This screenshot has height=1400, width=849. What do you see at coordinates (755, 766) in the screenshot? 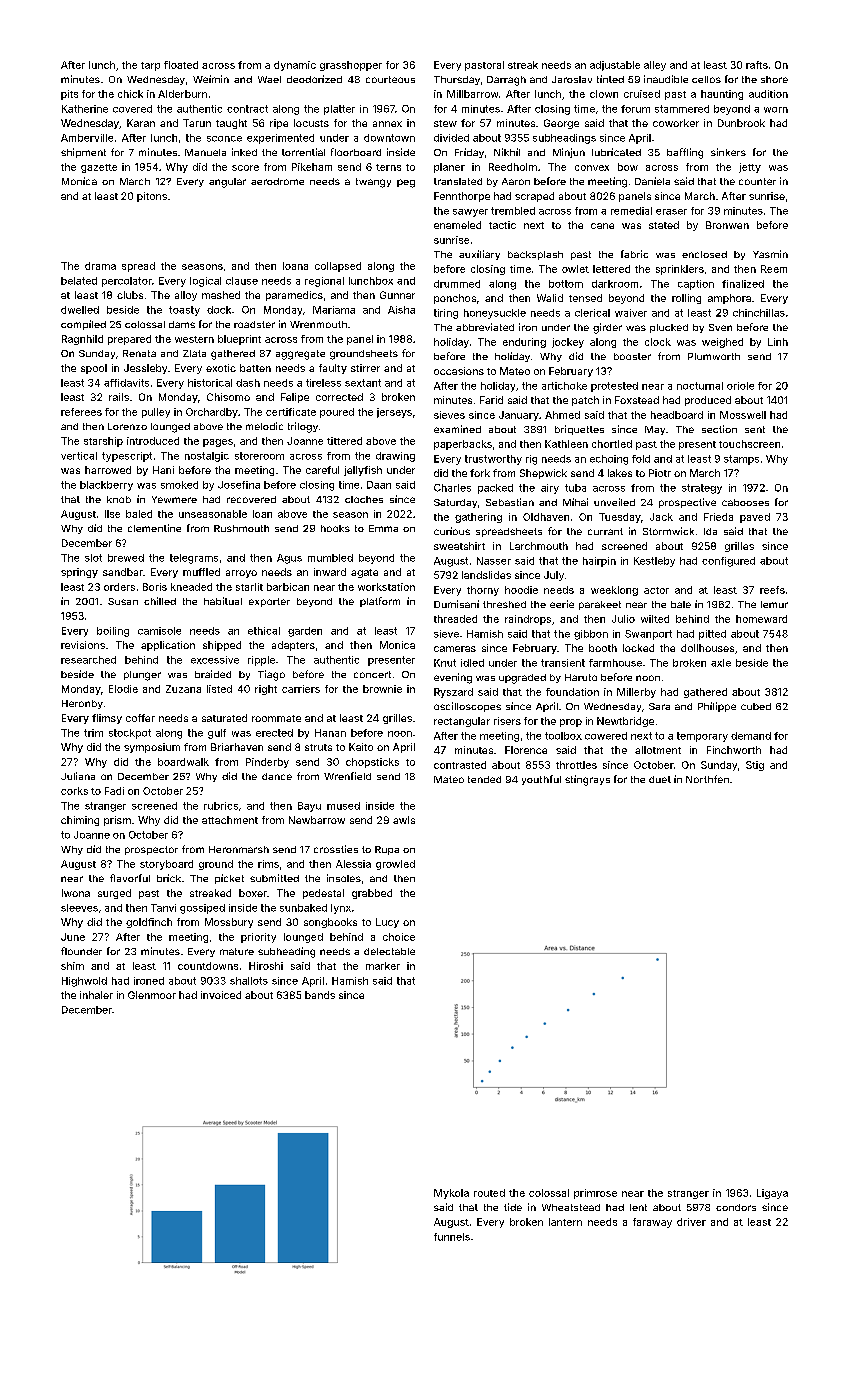
I see `Stig` at bounding box center [755, 766].
